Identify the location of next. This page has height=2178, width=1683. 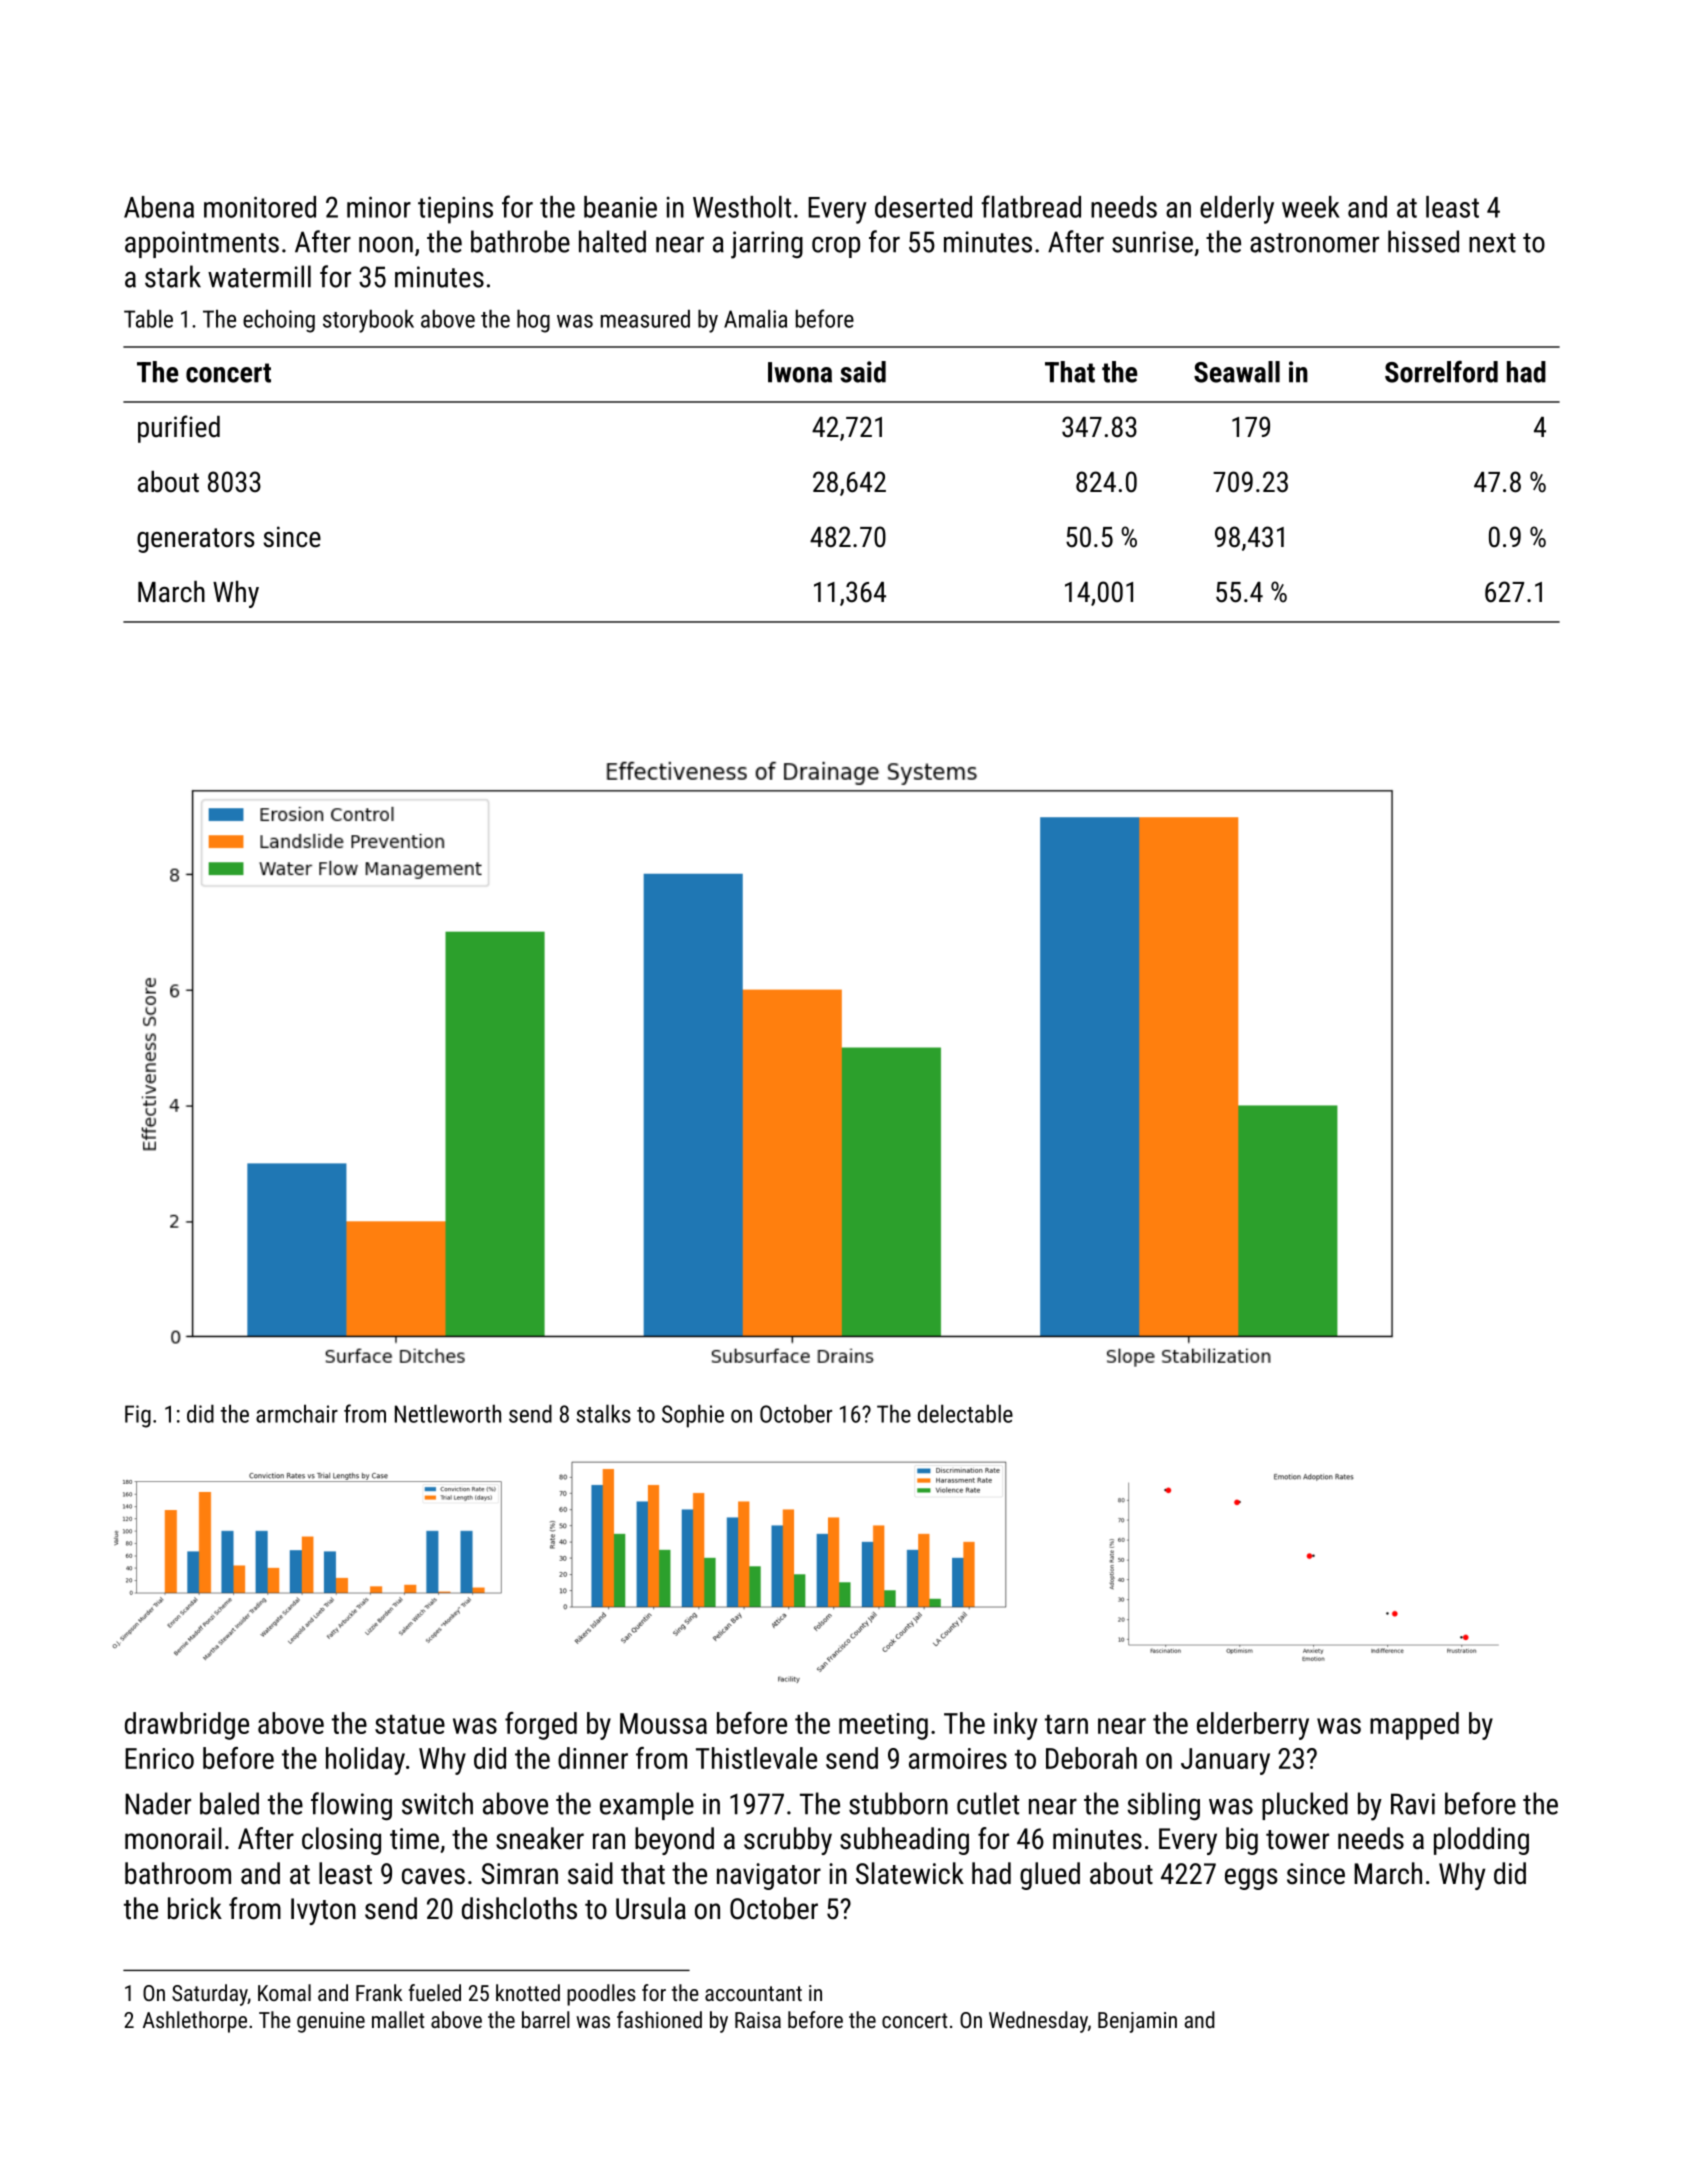
(1492, 243).
